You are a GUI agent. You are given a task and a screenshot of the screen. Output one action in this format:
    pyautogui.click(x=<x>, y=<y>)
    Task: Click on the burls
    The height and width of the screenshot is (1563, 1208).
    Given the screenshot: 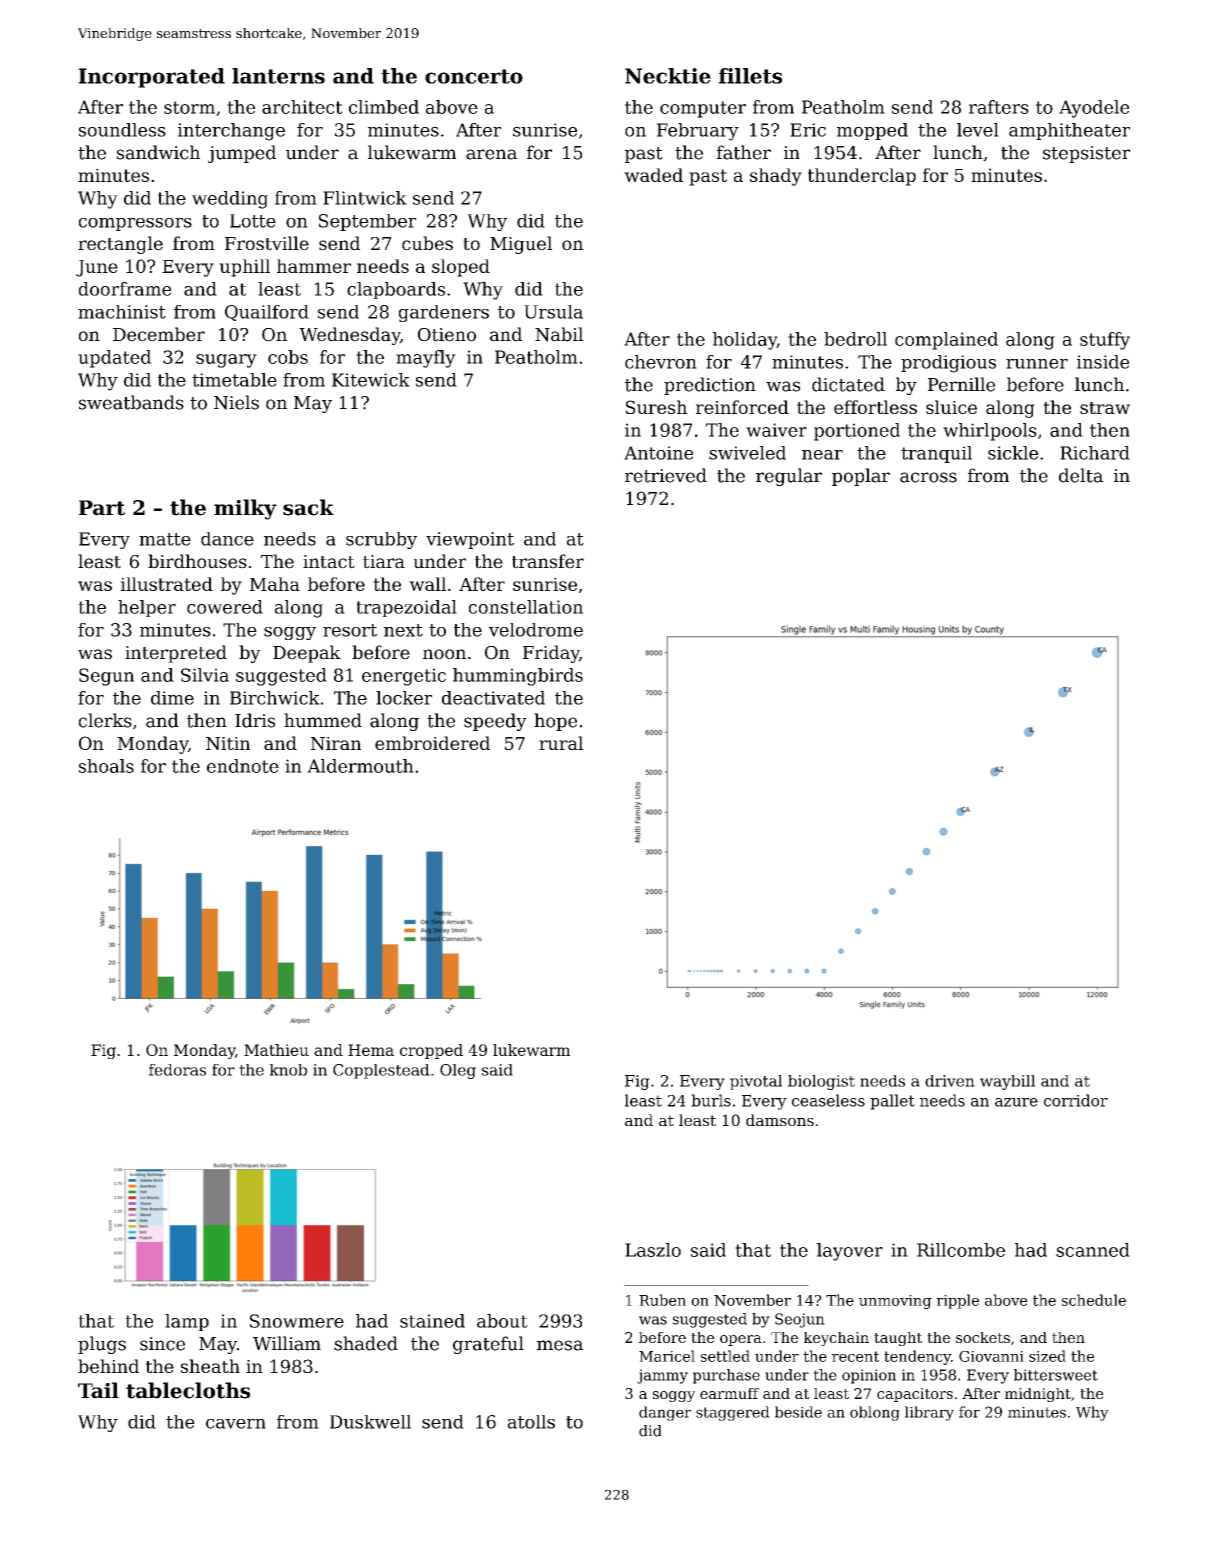 What is the action you would take?
    pyautogui.click(x=711, y=1100)
